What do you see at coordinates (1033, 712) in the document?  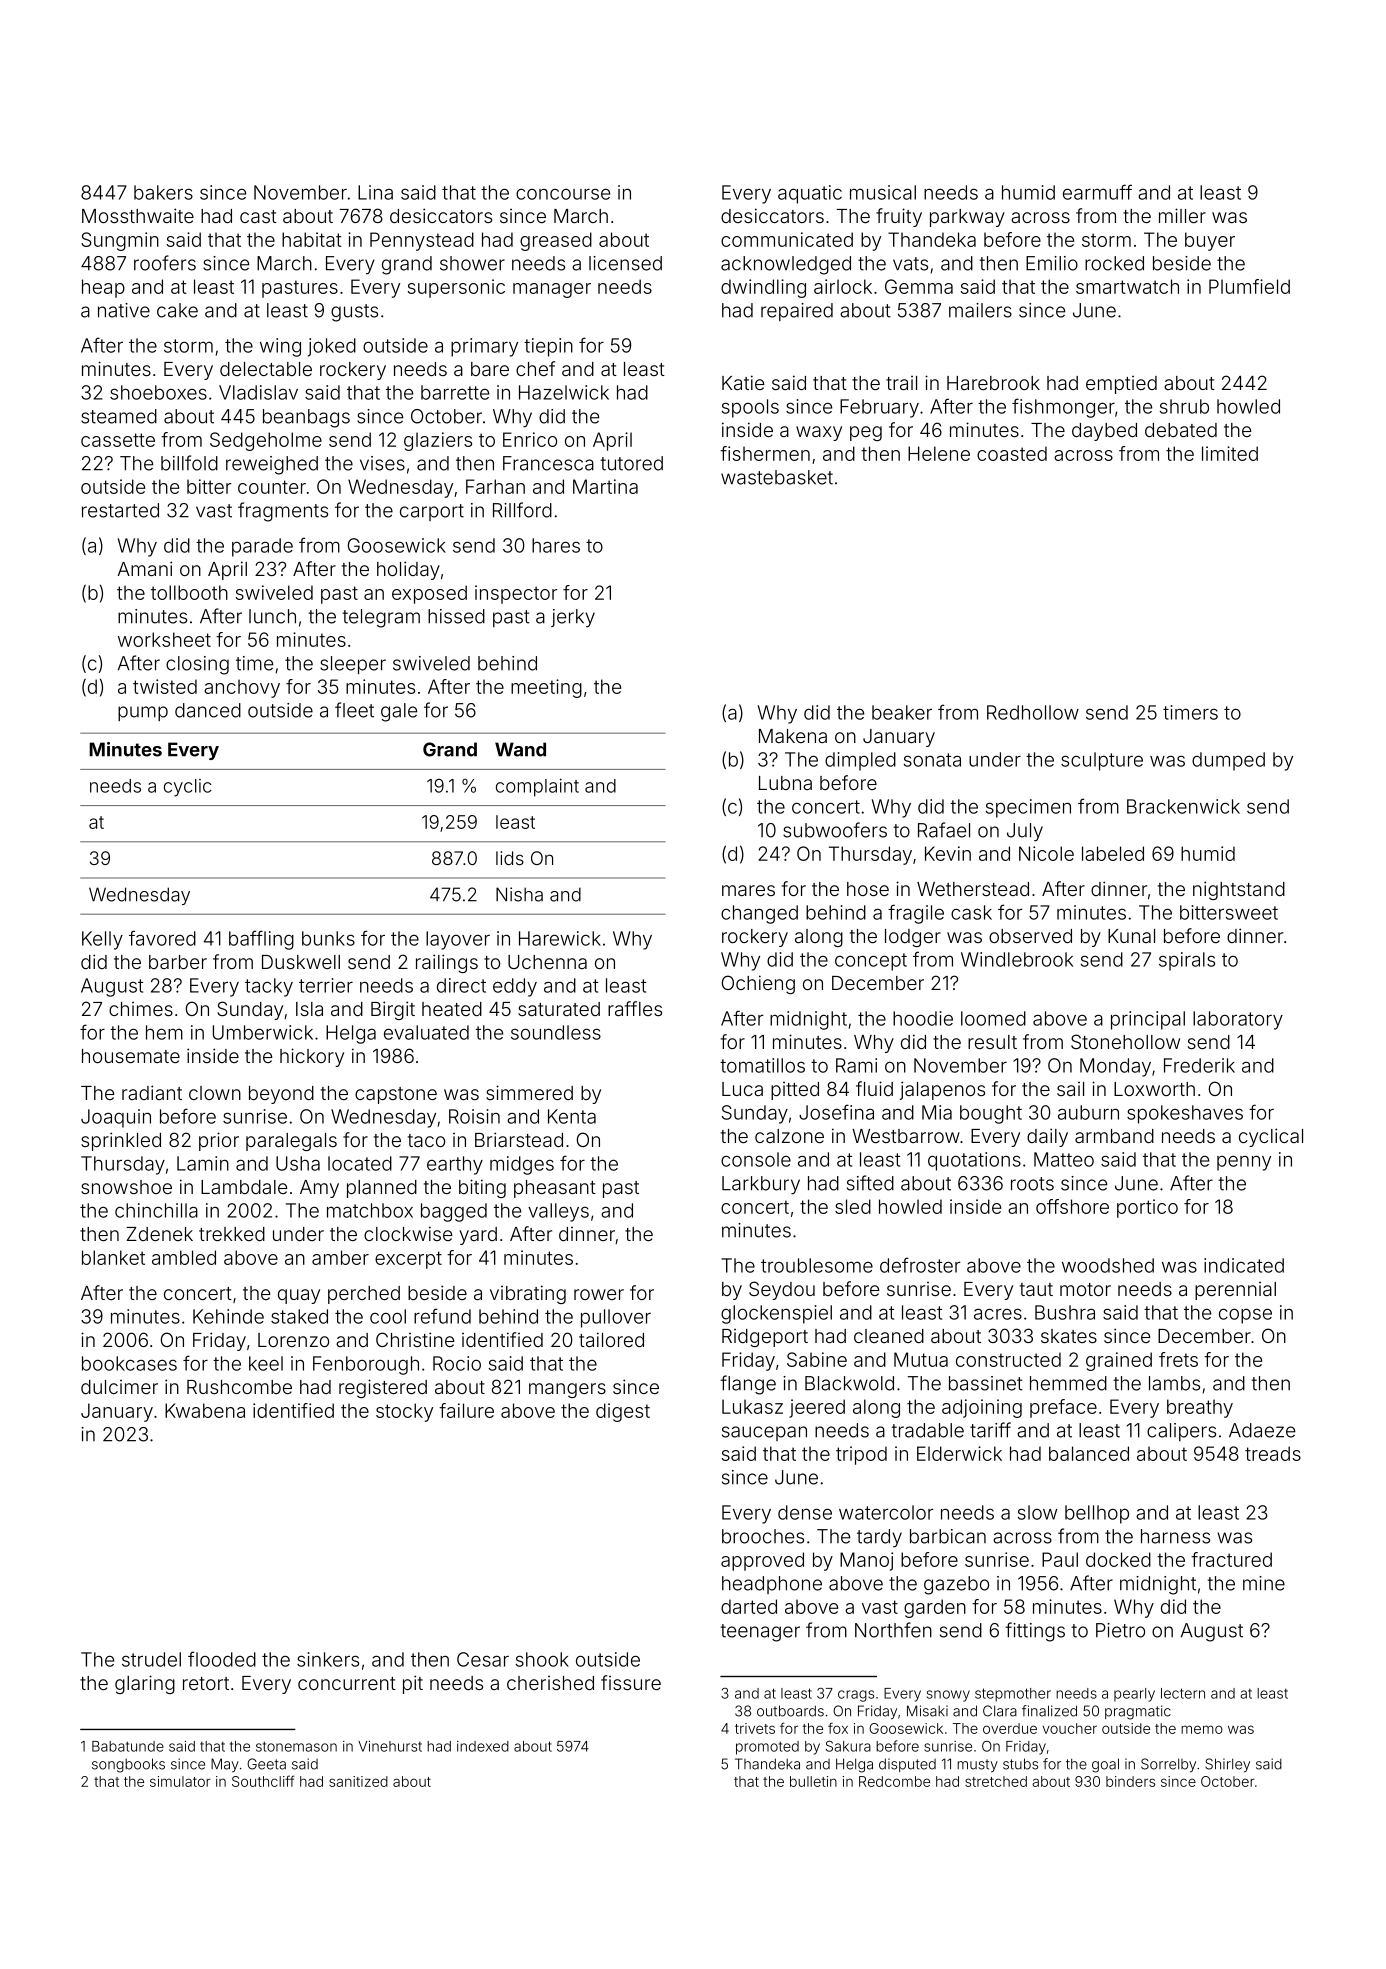 I see `Redhollow` at bounding box center [1033, 712].
